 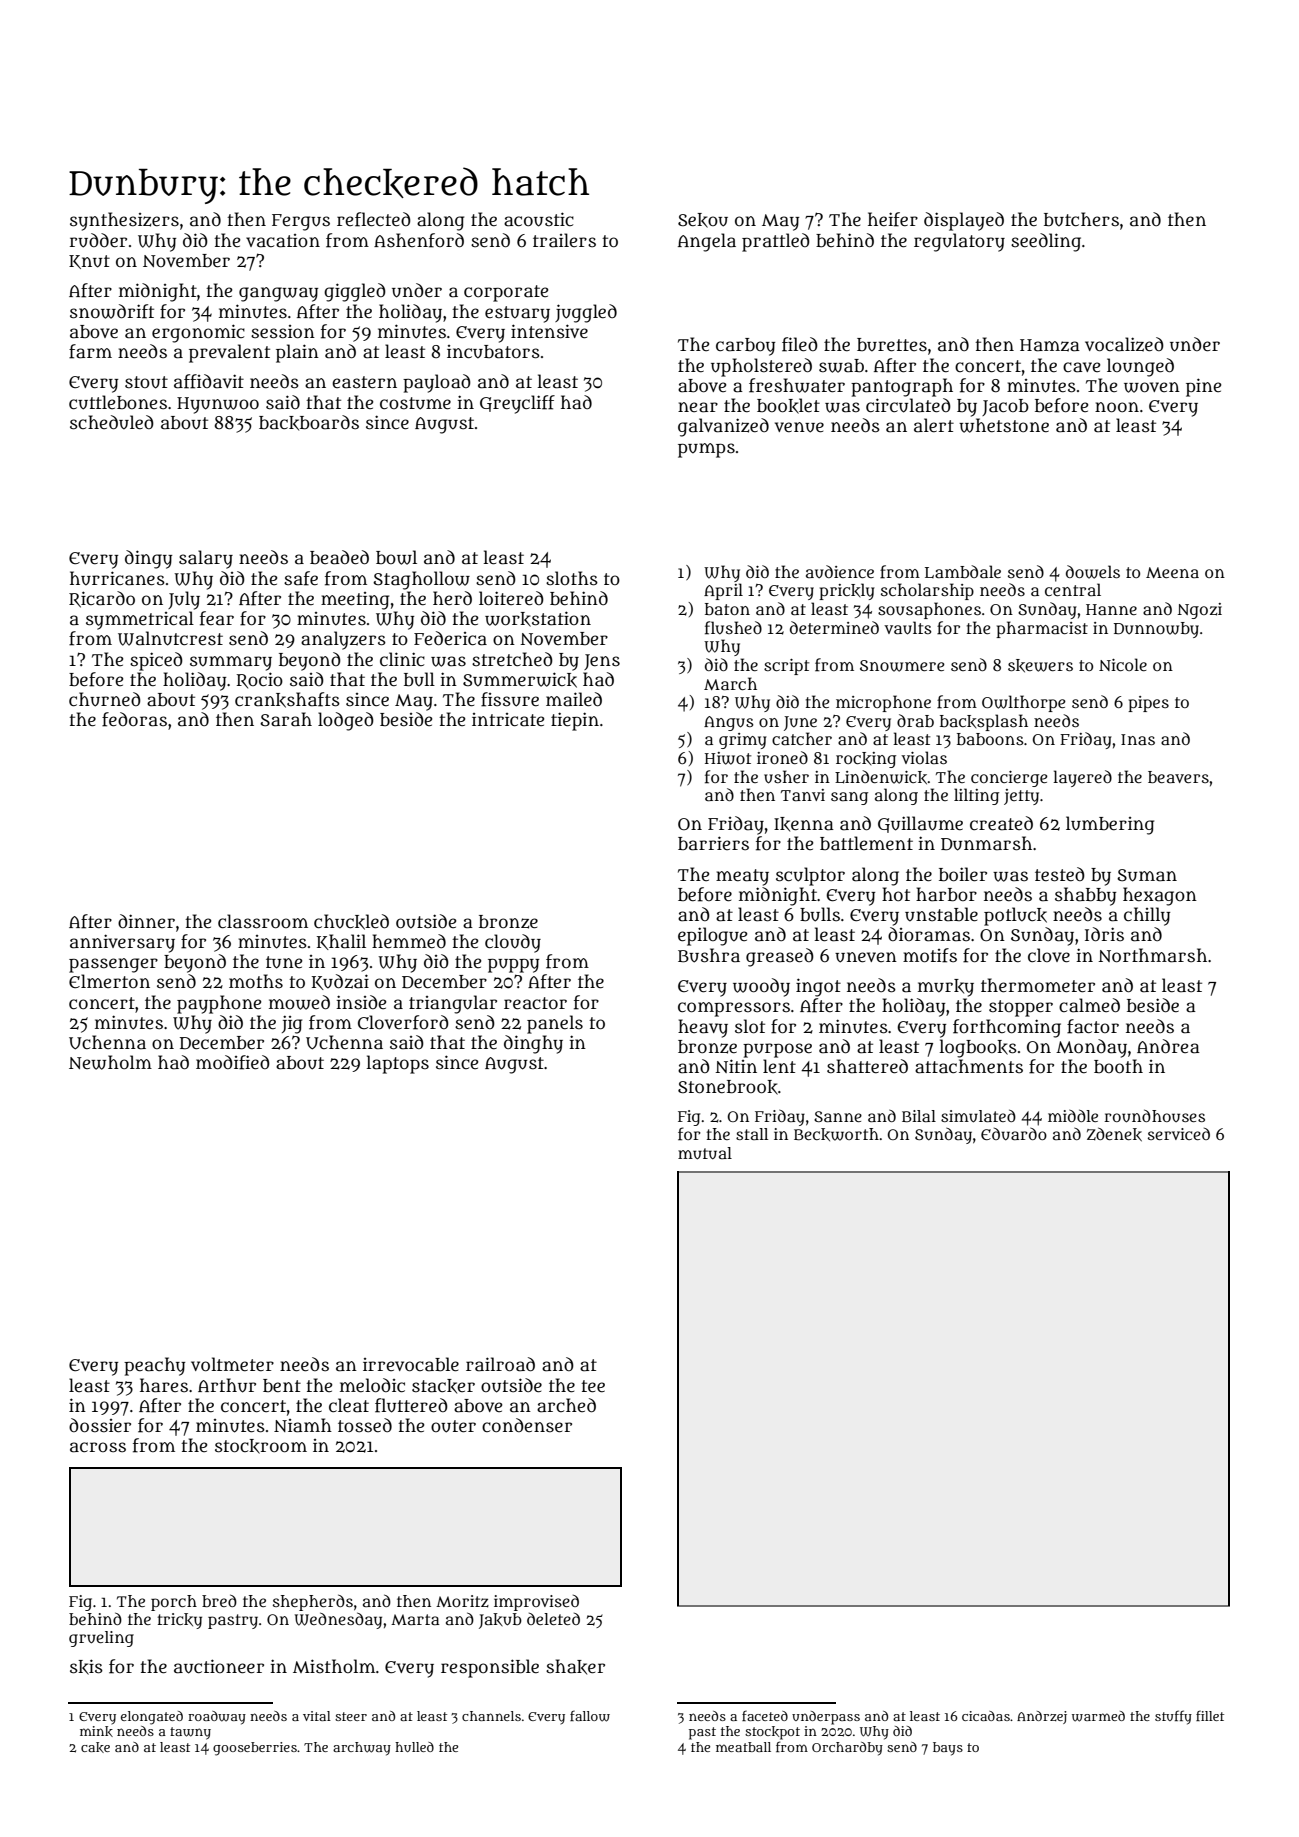 What do you see at coordinates (575, 721) in the screenshot?
I see `tiepin` at bounding box center [575, 721].
